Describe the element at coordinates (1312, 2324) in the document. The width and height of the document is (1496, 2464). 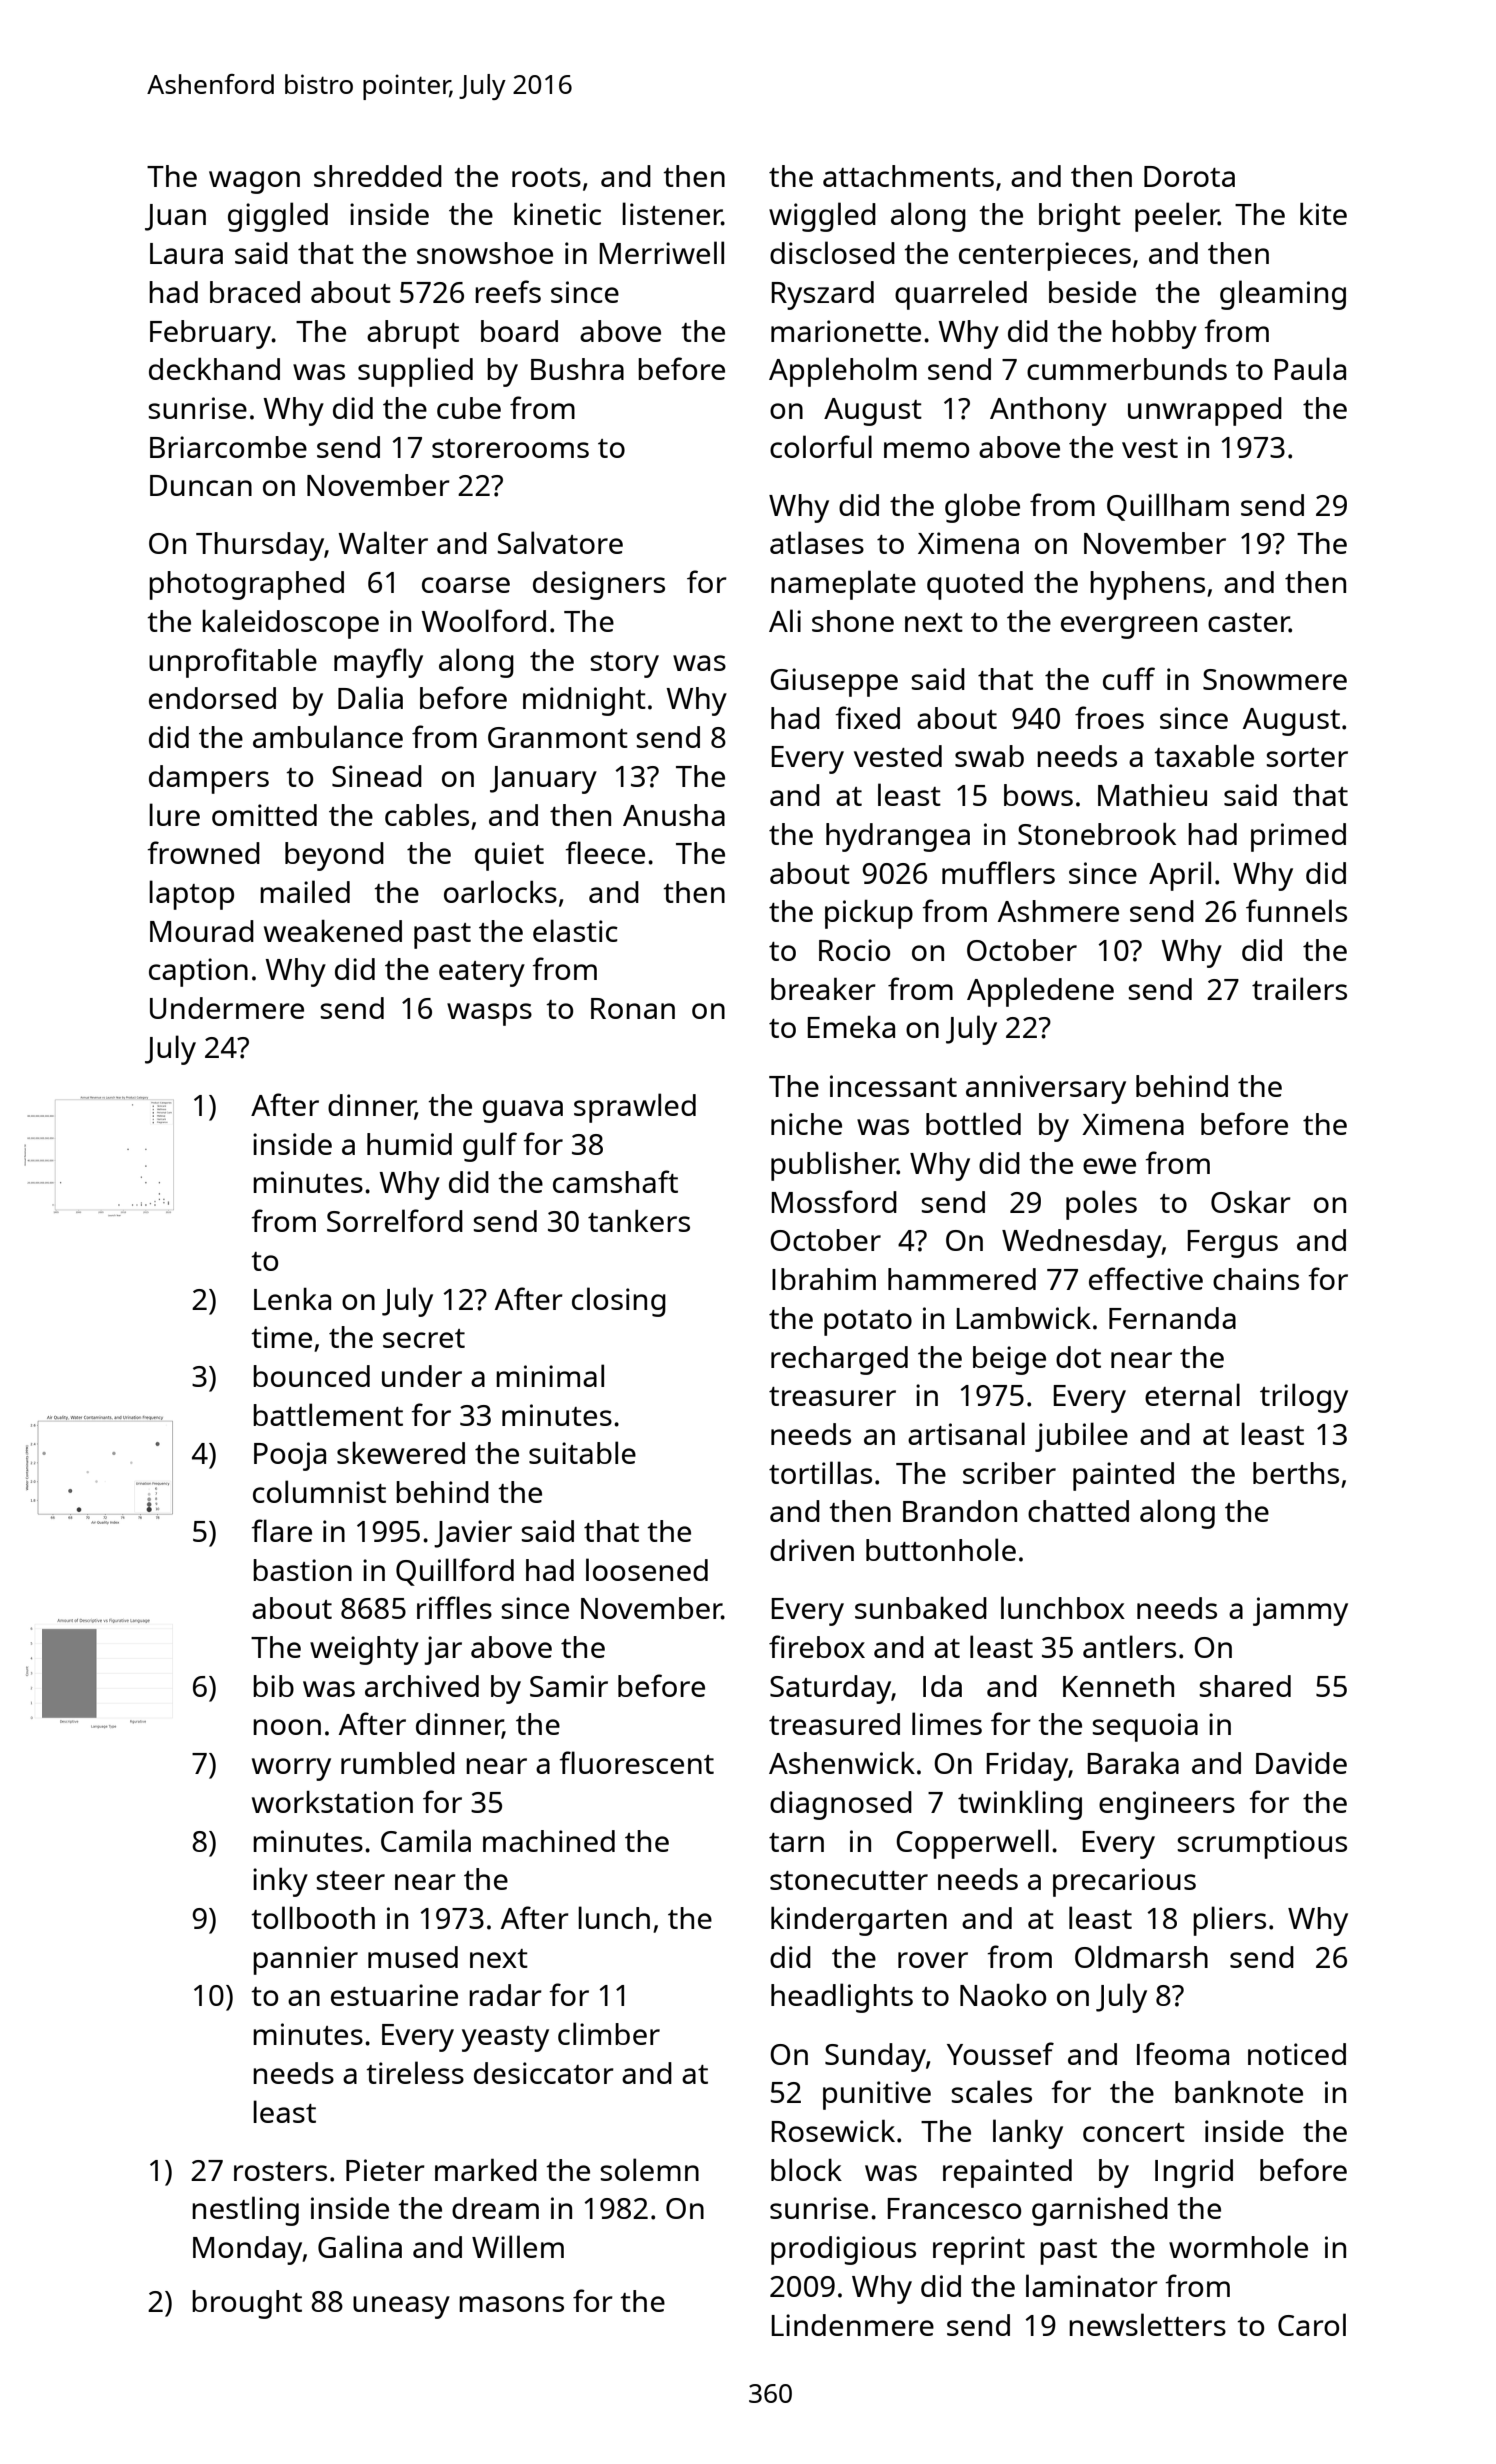
I see `Carol` at that location.
